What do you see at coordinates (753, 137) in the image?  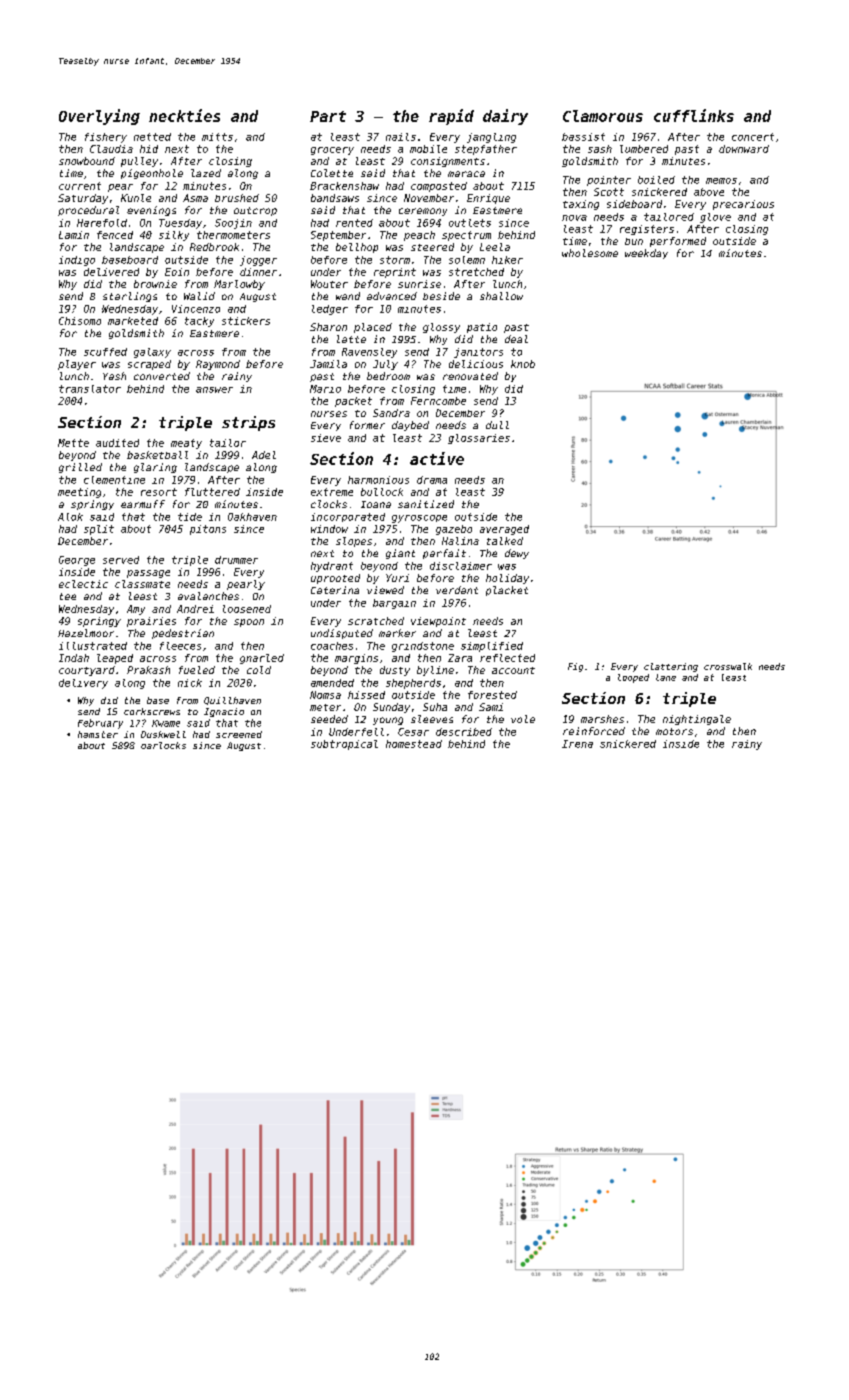 I see `concert` at bounding box center [753, 137].
